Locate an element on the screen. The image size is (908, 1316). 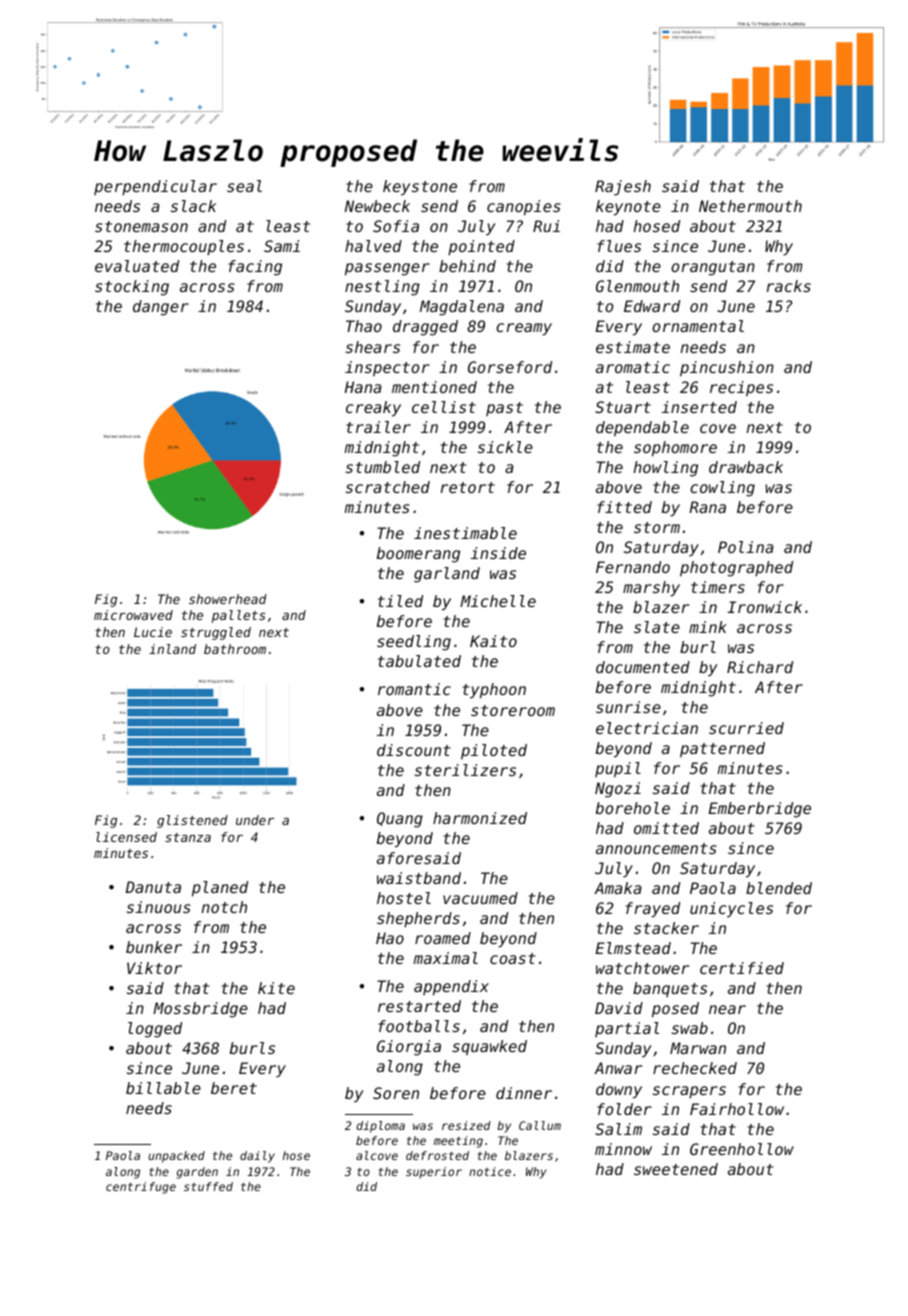
danger is located at coordinates (161, 308).
